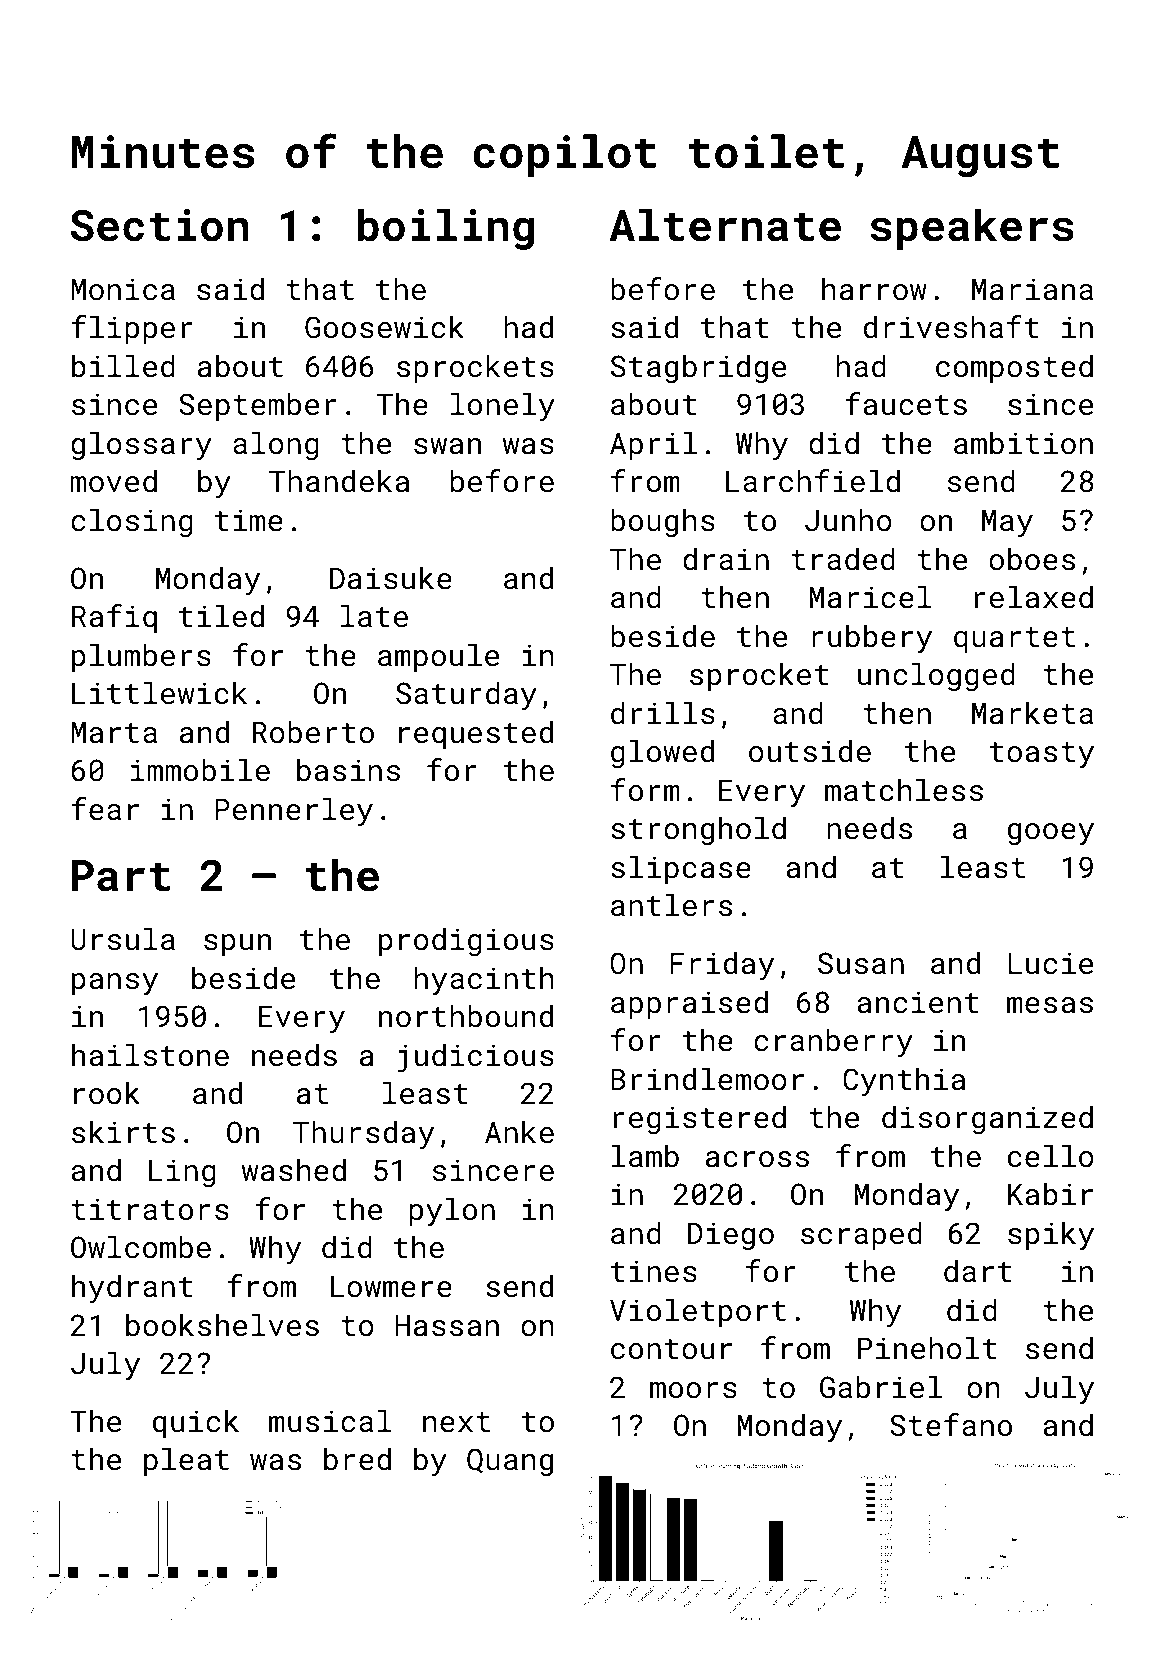 This screenshot has height=1654, width=1165. Describe the element at coordinates (132, 1289) in the screenshot. I see `hydrant` at that location.
